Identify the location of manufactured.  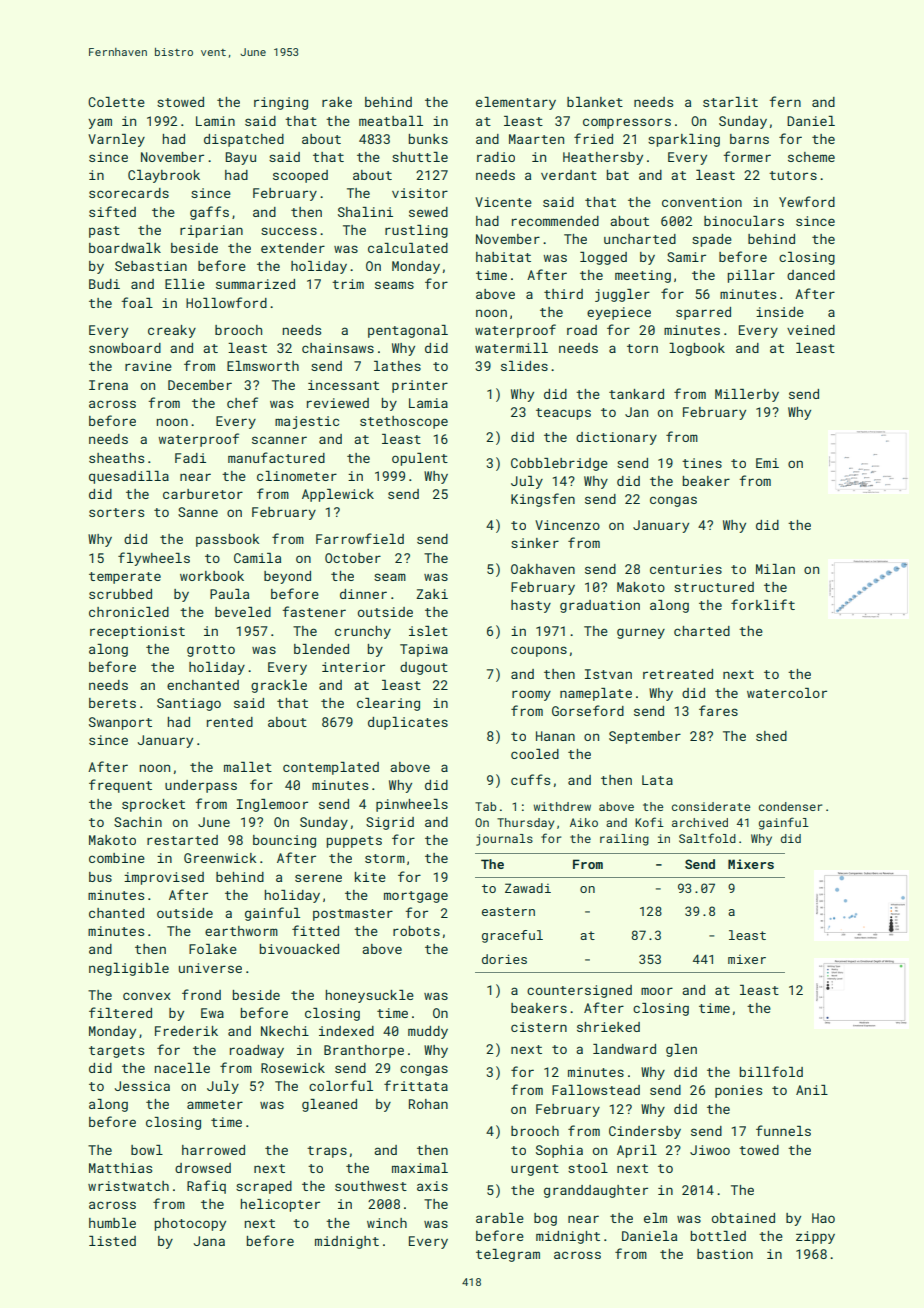
(276, 457).
